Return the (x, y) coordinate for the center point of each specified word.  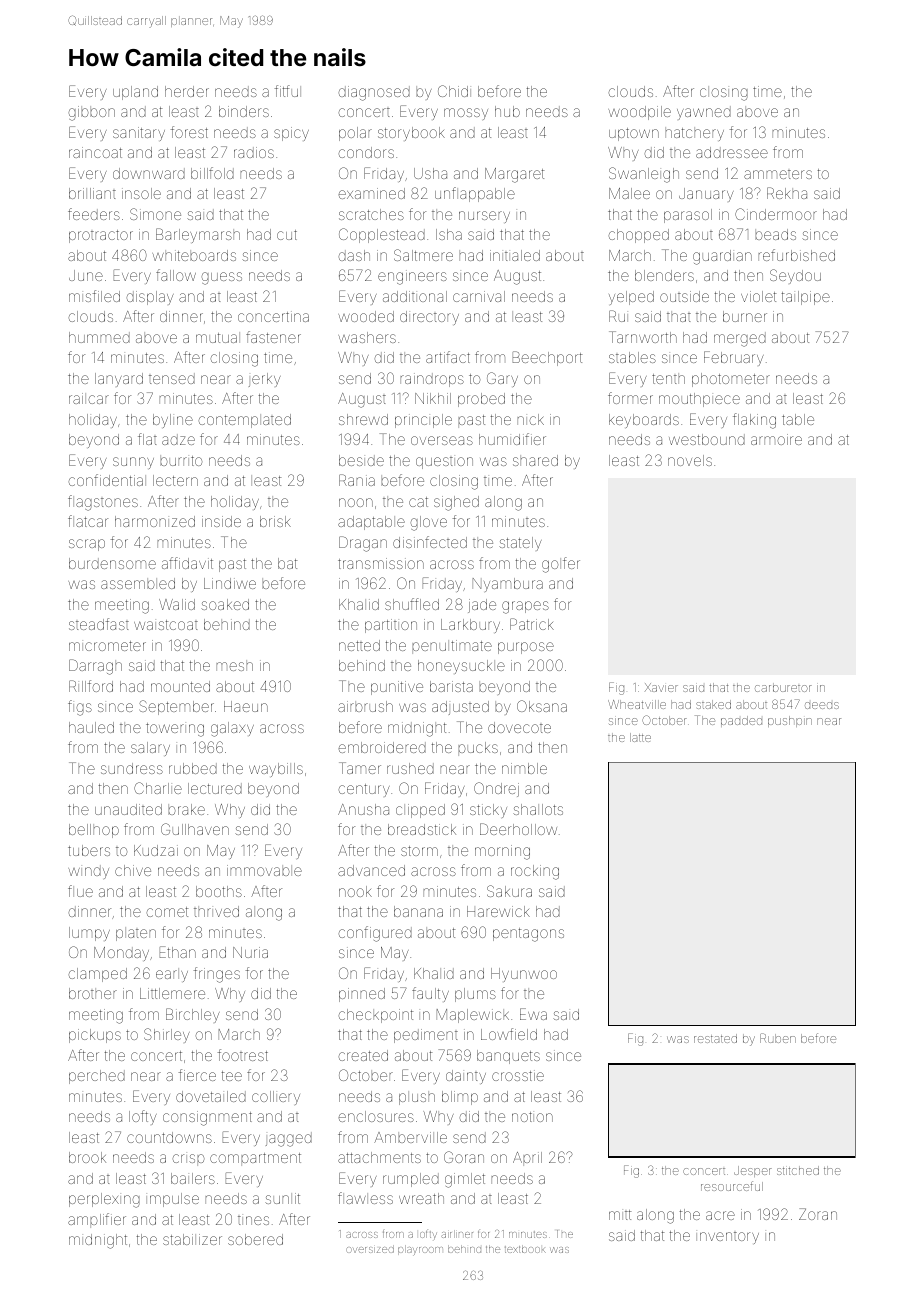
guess (221, 278)
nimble (524, 768)
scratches (371, 214)
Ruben (778, 1038)
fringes (217, 975)
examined (371, 193)
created (363, 1055)
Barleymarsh (198, 235)
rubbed (193, 768)
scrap (87, 545)
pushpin (790, 721)
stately (520, 544)
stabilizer (192, 1239)
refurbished (796, 255)
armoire (776, 439)
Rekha (787, 193)
